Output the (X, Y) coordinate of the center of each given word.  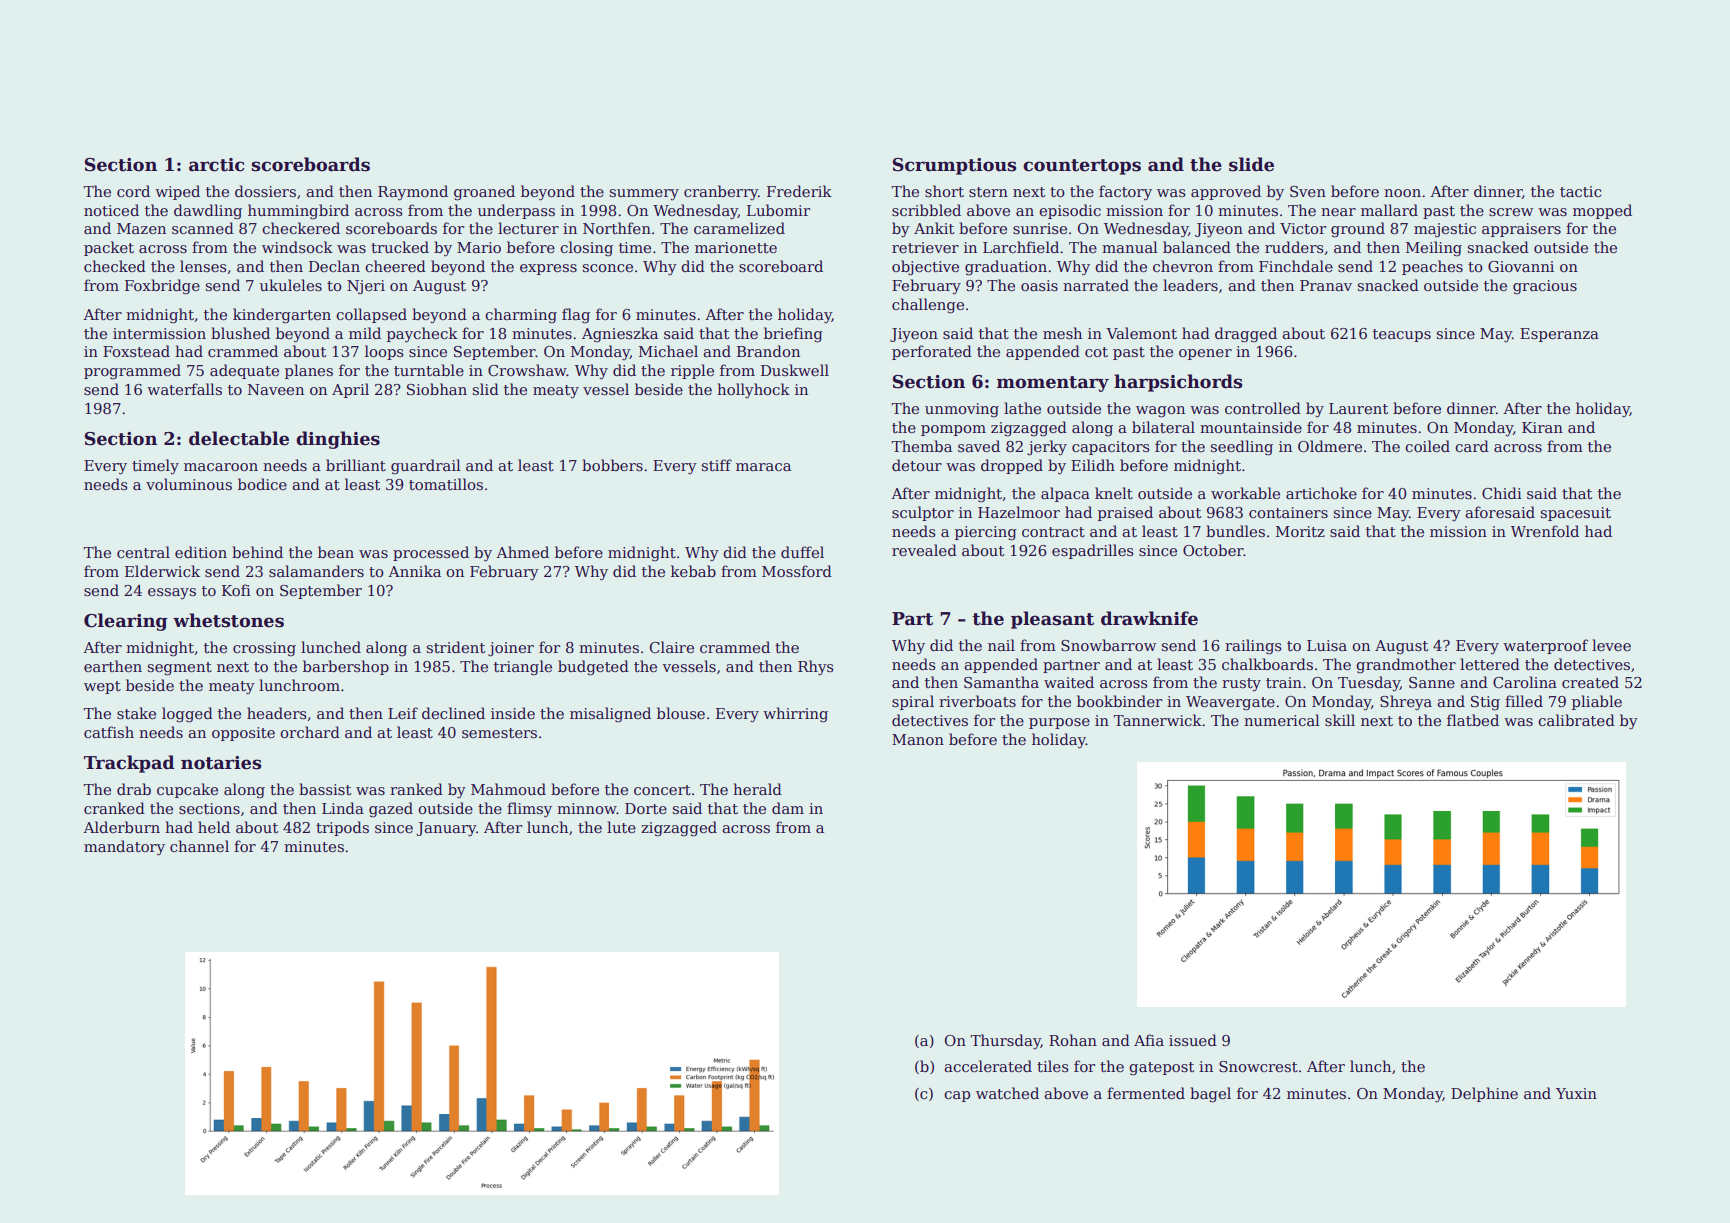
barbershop (346, 667)
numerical (1282, 720)
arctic (216, 165)
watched (1007, 1093)
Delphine (1484, 1094)
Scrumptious (954, 166)
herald (757, 789)
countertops (1082, 167)
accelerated (988, 1066)
